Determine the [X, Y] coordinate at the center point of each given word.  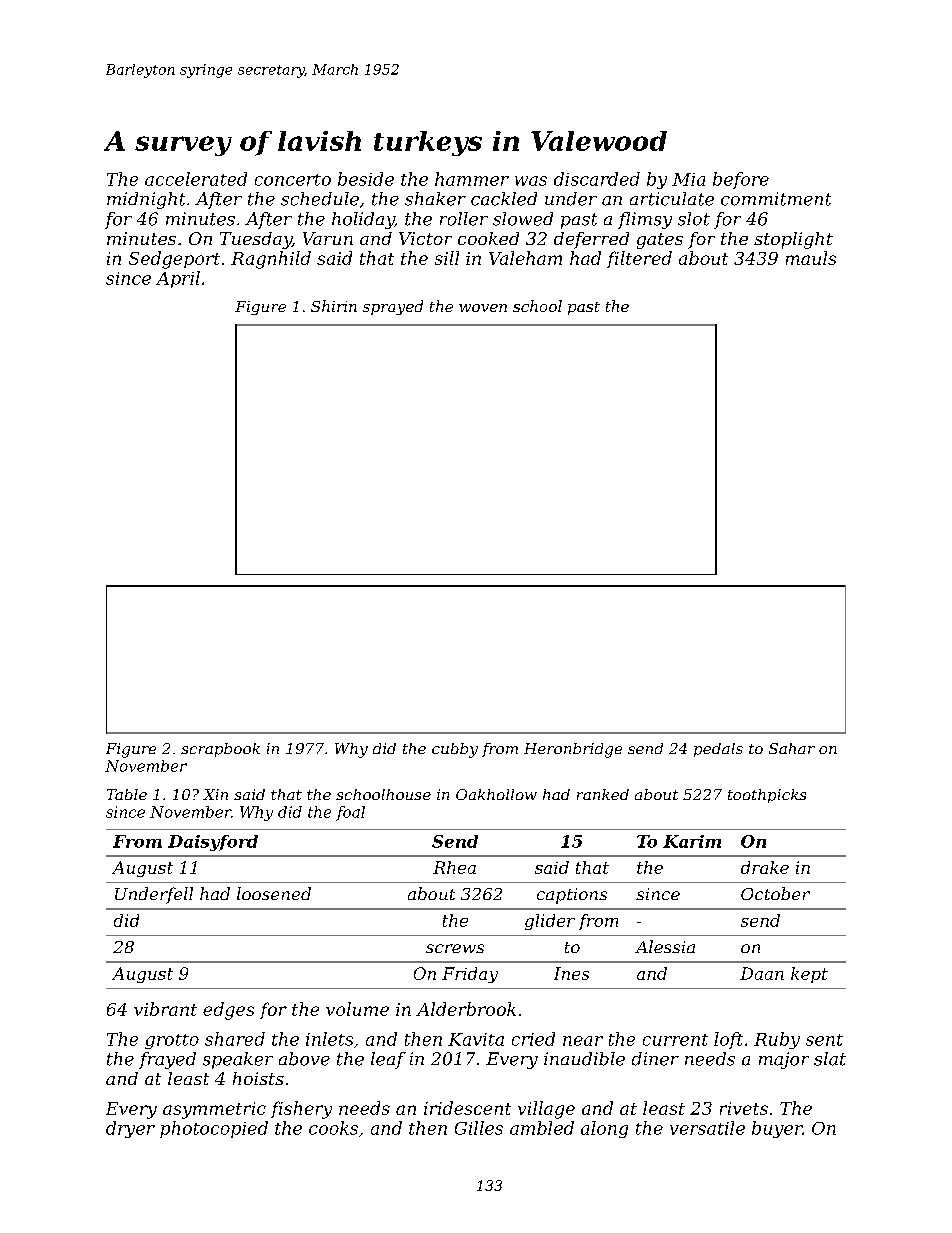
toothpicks [767, 796]
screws [455, 948]
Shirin [334, 306]
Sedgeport [174, 260]
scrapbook [220, 750]
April [178, 279]
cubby [455, 750]
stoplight [793, 240]
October [775, 893]
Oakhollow [496, 794]
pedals [718, 750]
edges [228, 1011]
